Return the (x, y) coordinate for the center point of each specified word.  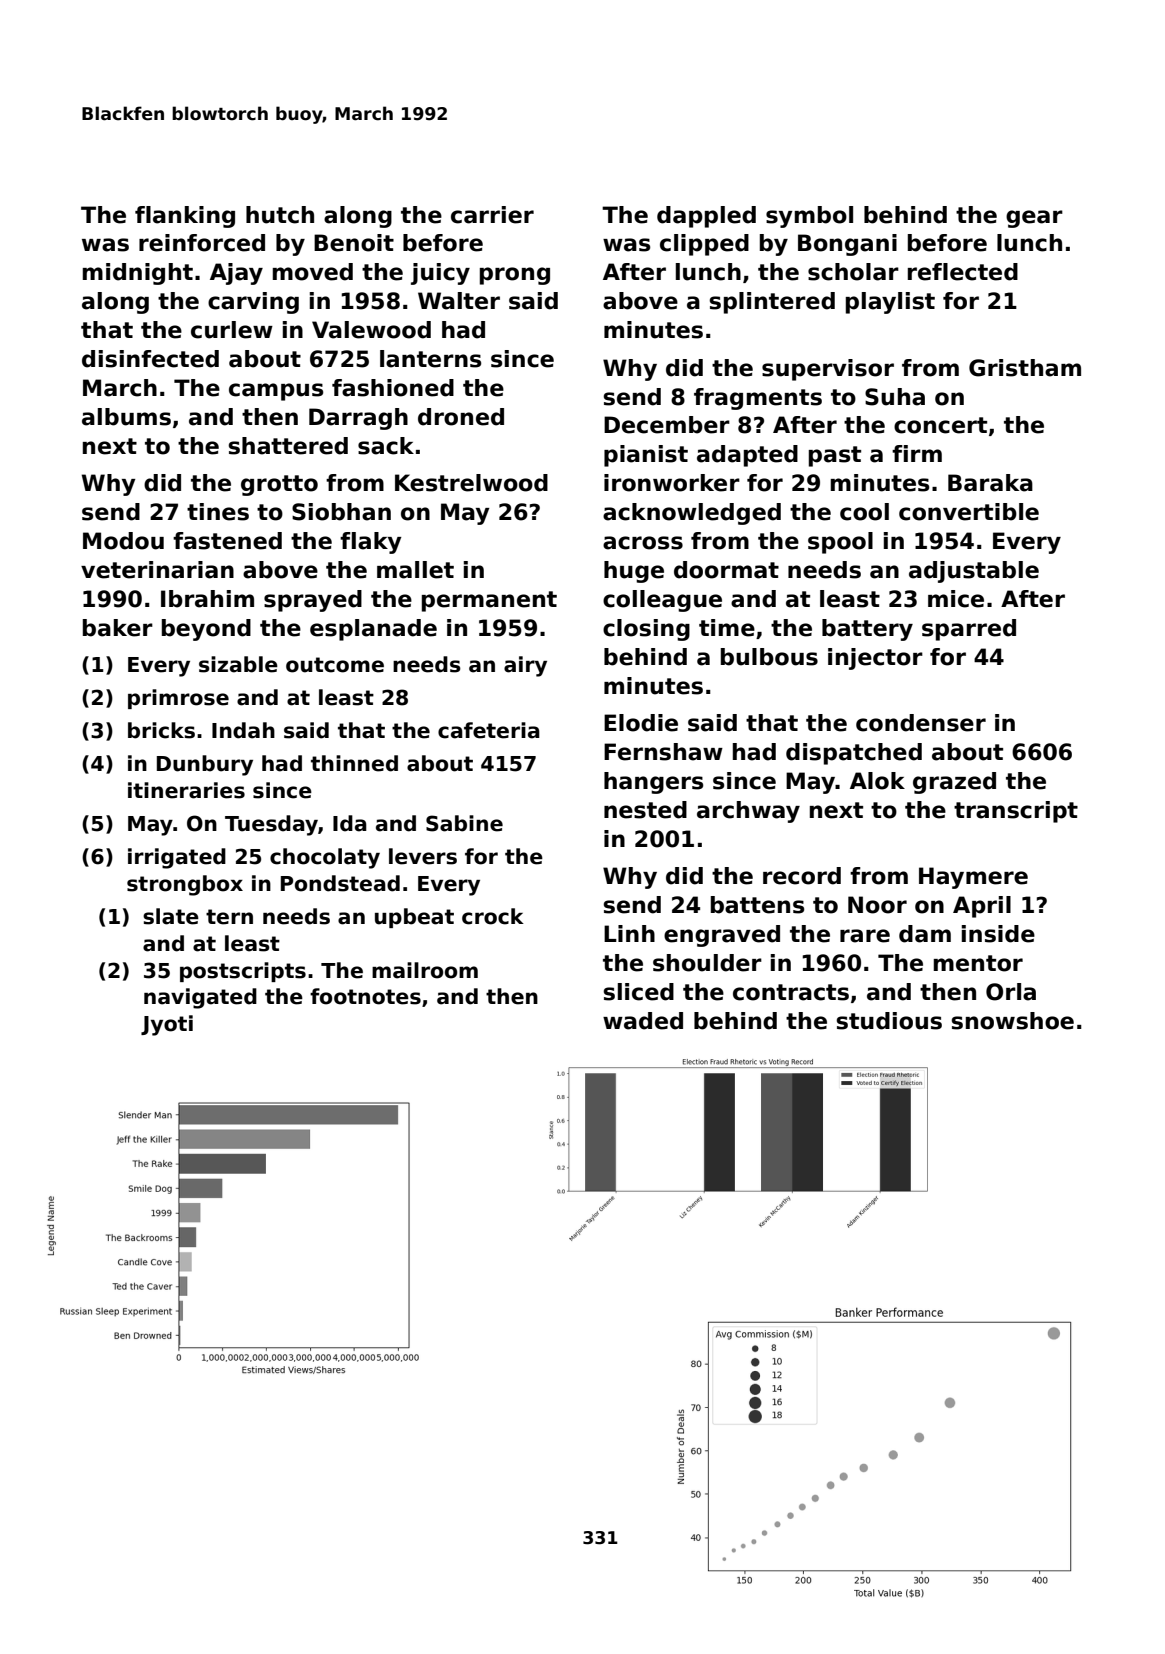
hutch (280, 215)
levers (423, 856)
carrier (492, 215)
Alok (877, 781)
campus (276, 392)
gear (1034, 219)
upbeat (414, 918)
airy (525, 666)
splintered (772, 303)
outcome (335, 665)
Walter (459, 301)
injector (875, 659)
